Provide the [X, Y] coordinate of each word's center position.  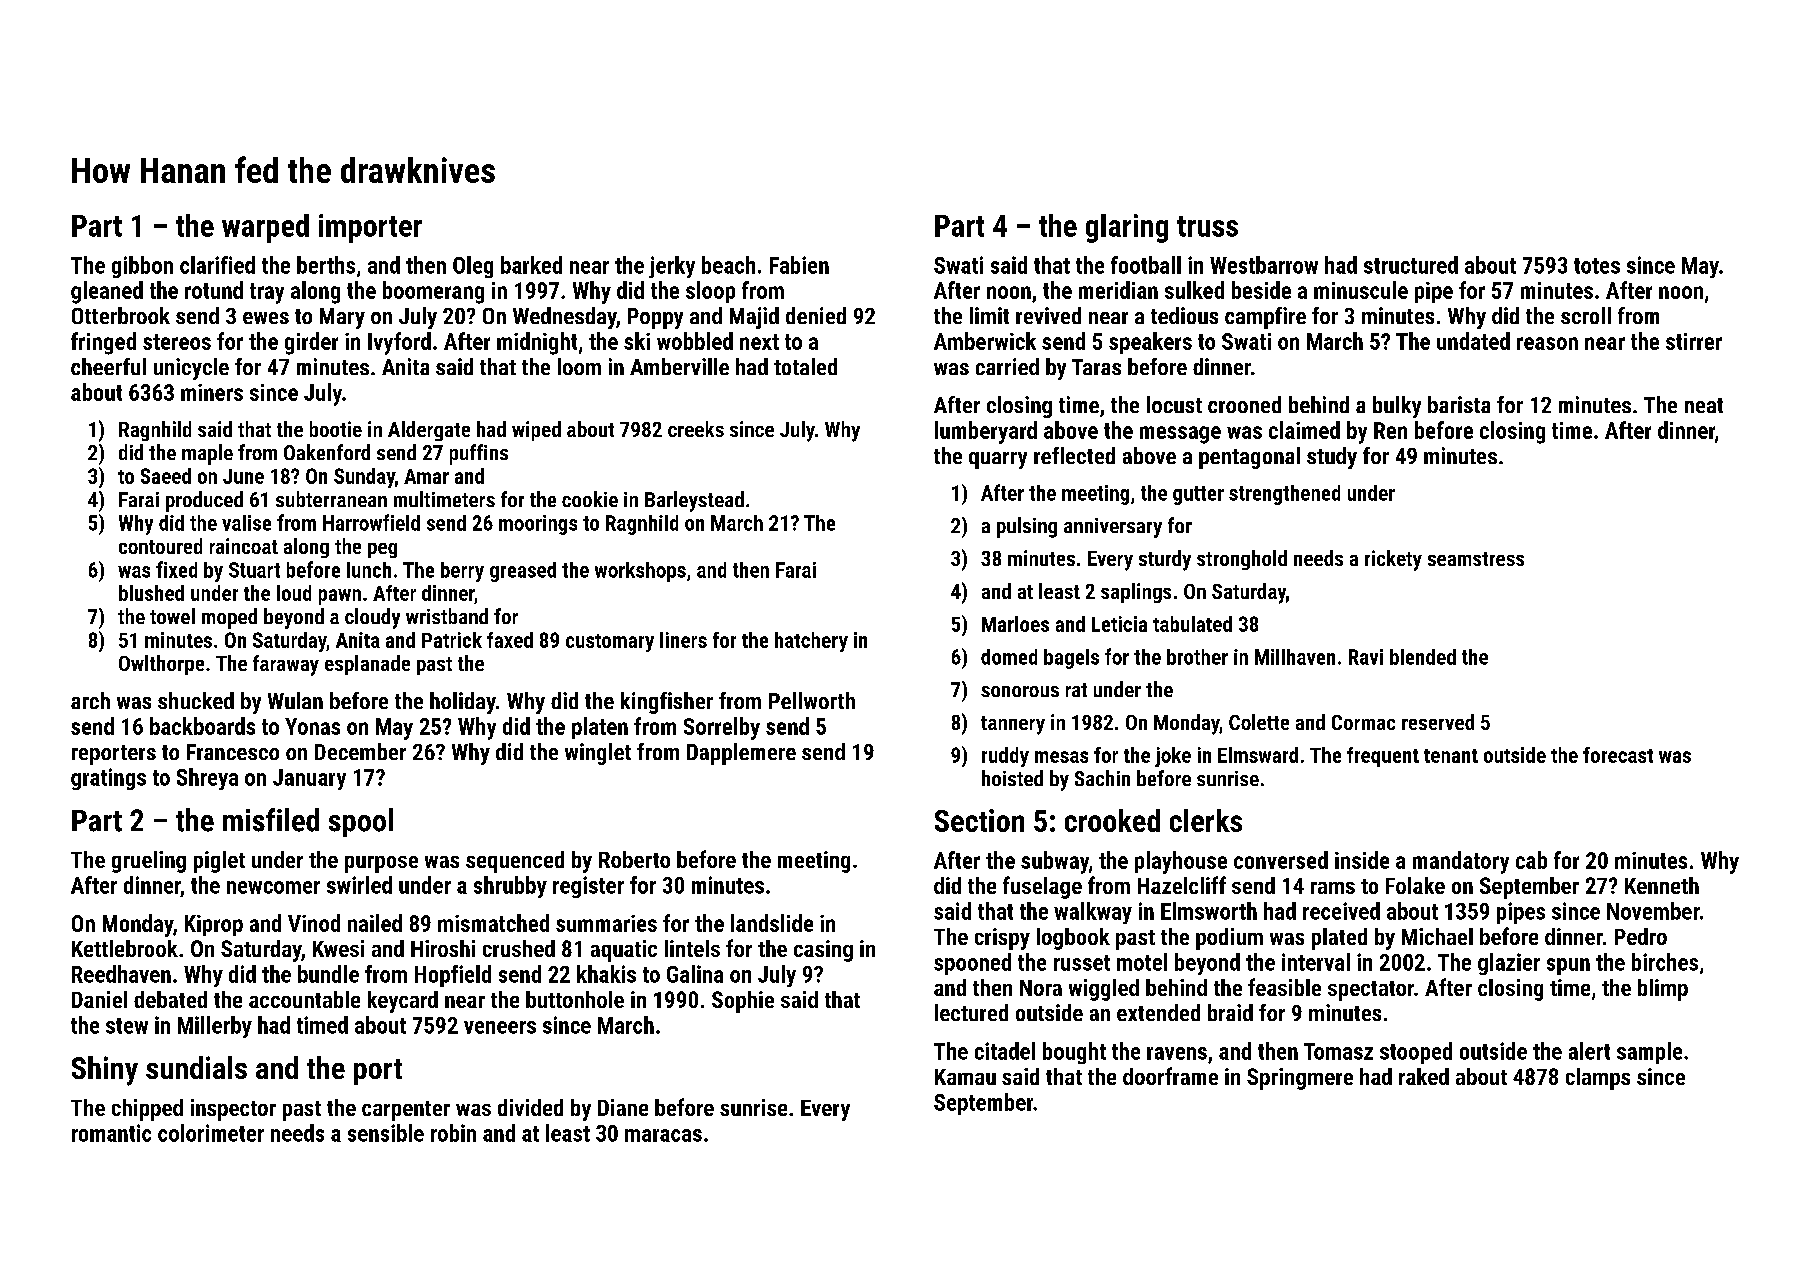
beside [1261, 290]
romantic [111, 1133]
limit [989, 315]
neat [1704, 405]
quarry [998, 460]
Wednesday [564, 318]
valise [246, 523]
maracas [663, 1135]
